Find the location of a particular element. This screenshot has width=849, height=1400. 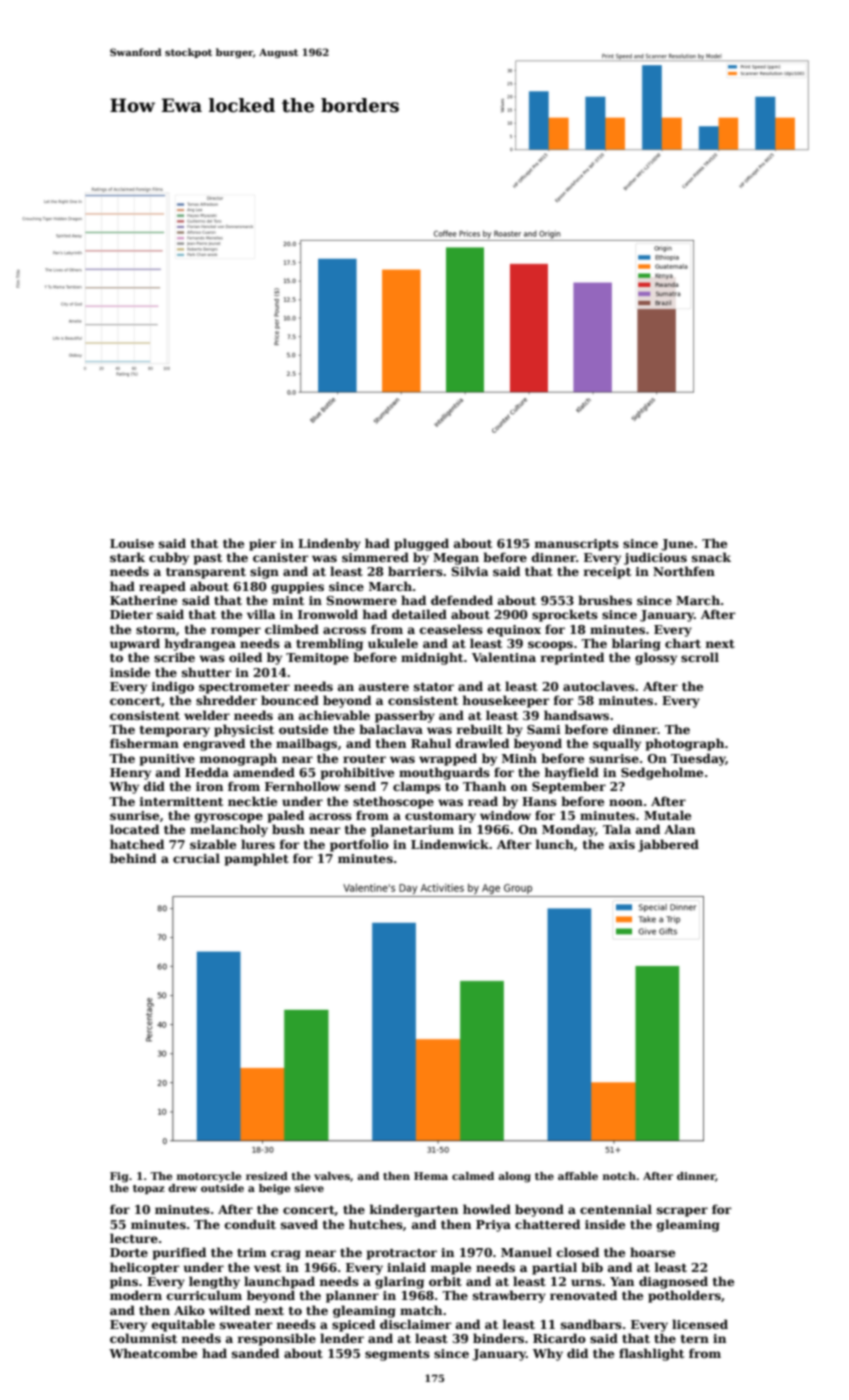

flashlight is located at coordinates (651, 1354).
